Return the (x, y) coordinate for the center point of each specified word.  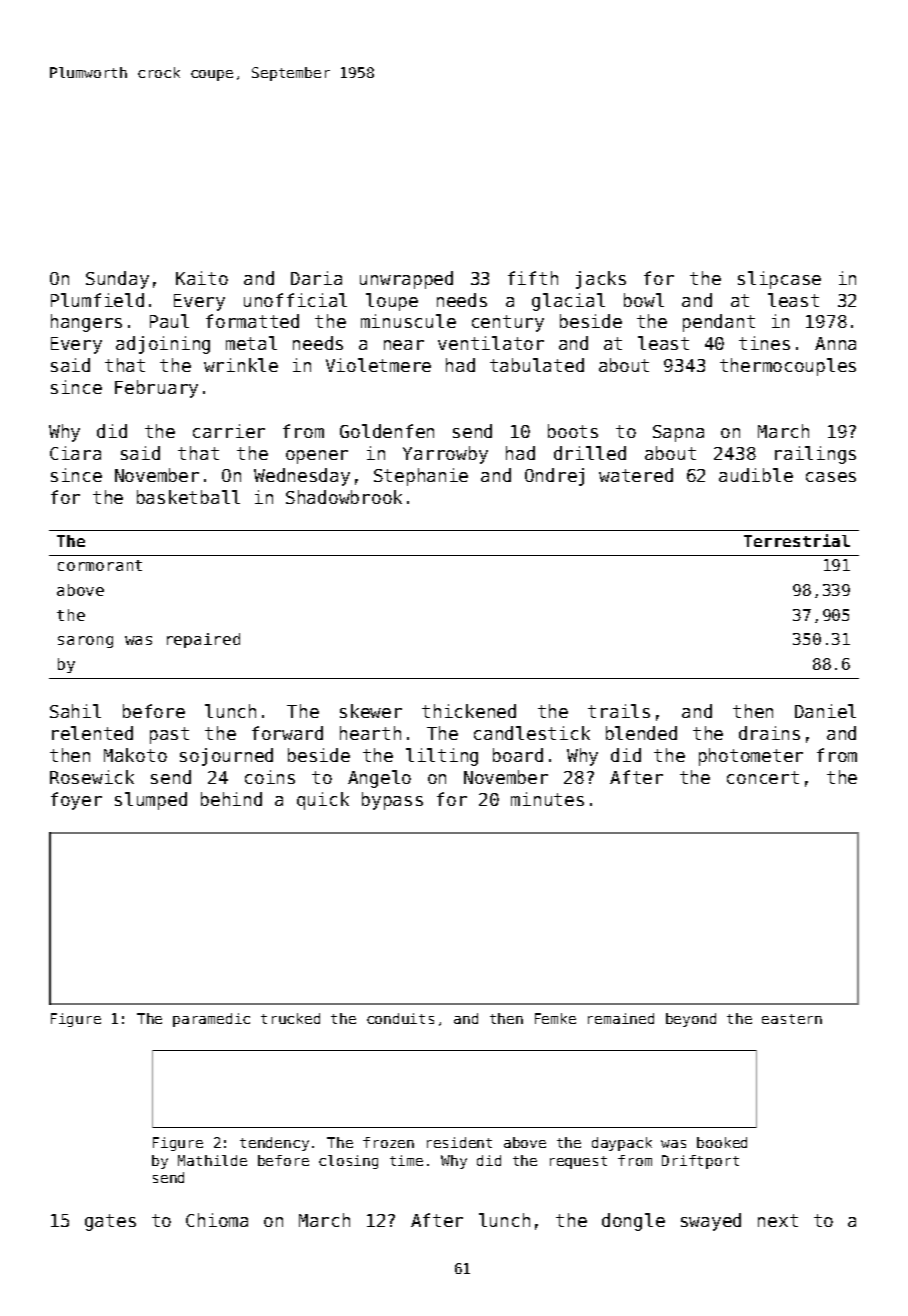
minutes (547, 799)
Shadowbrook (344, 497)
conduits (400, 1018)
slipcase (779, 280)
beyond (691, 1020)
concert (763, 777)
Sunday (117, 280)
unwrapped (406, 280)
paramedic (211, 1020)
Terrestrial (797, 540)
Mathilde (212, 1160)
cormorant (100, 565)
